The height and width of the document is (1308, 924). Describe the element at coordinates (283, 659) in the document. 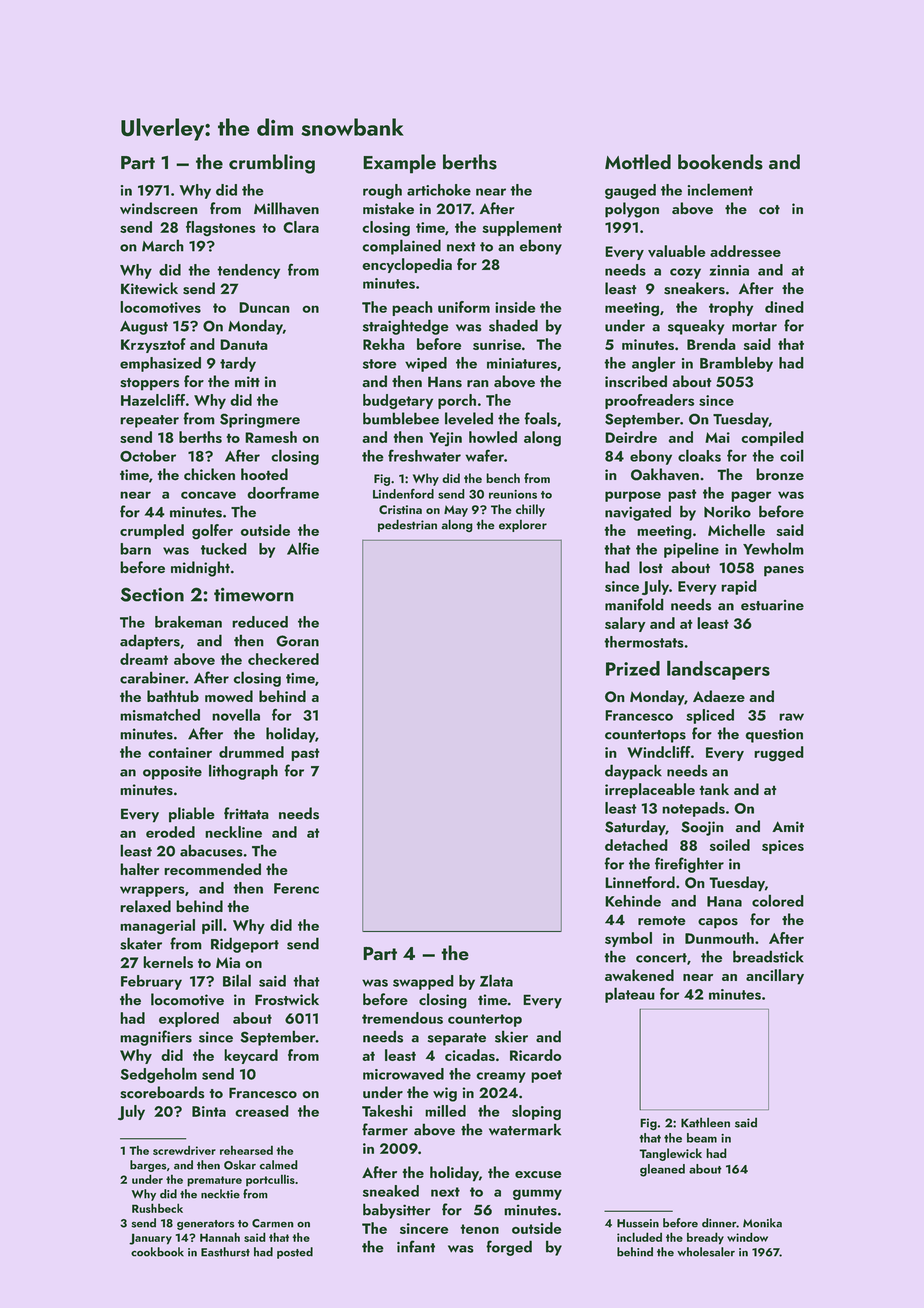

I see `checkered` at that location.
